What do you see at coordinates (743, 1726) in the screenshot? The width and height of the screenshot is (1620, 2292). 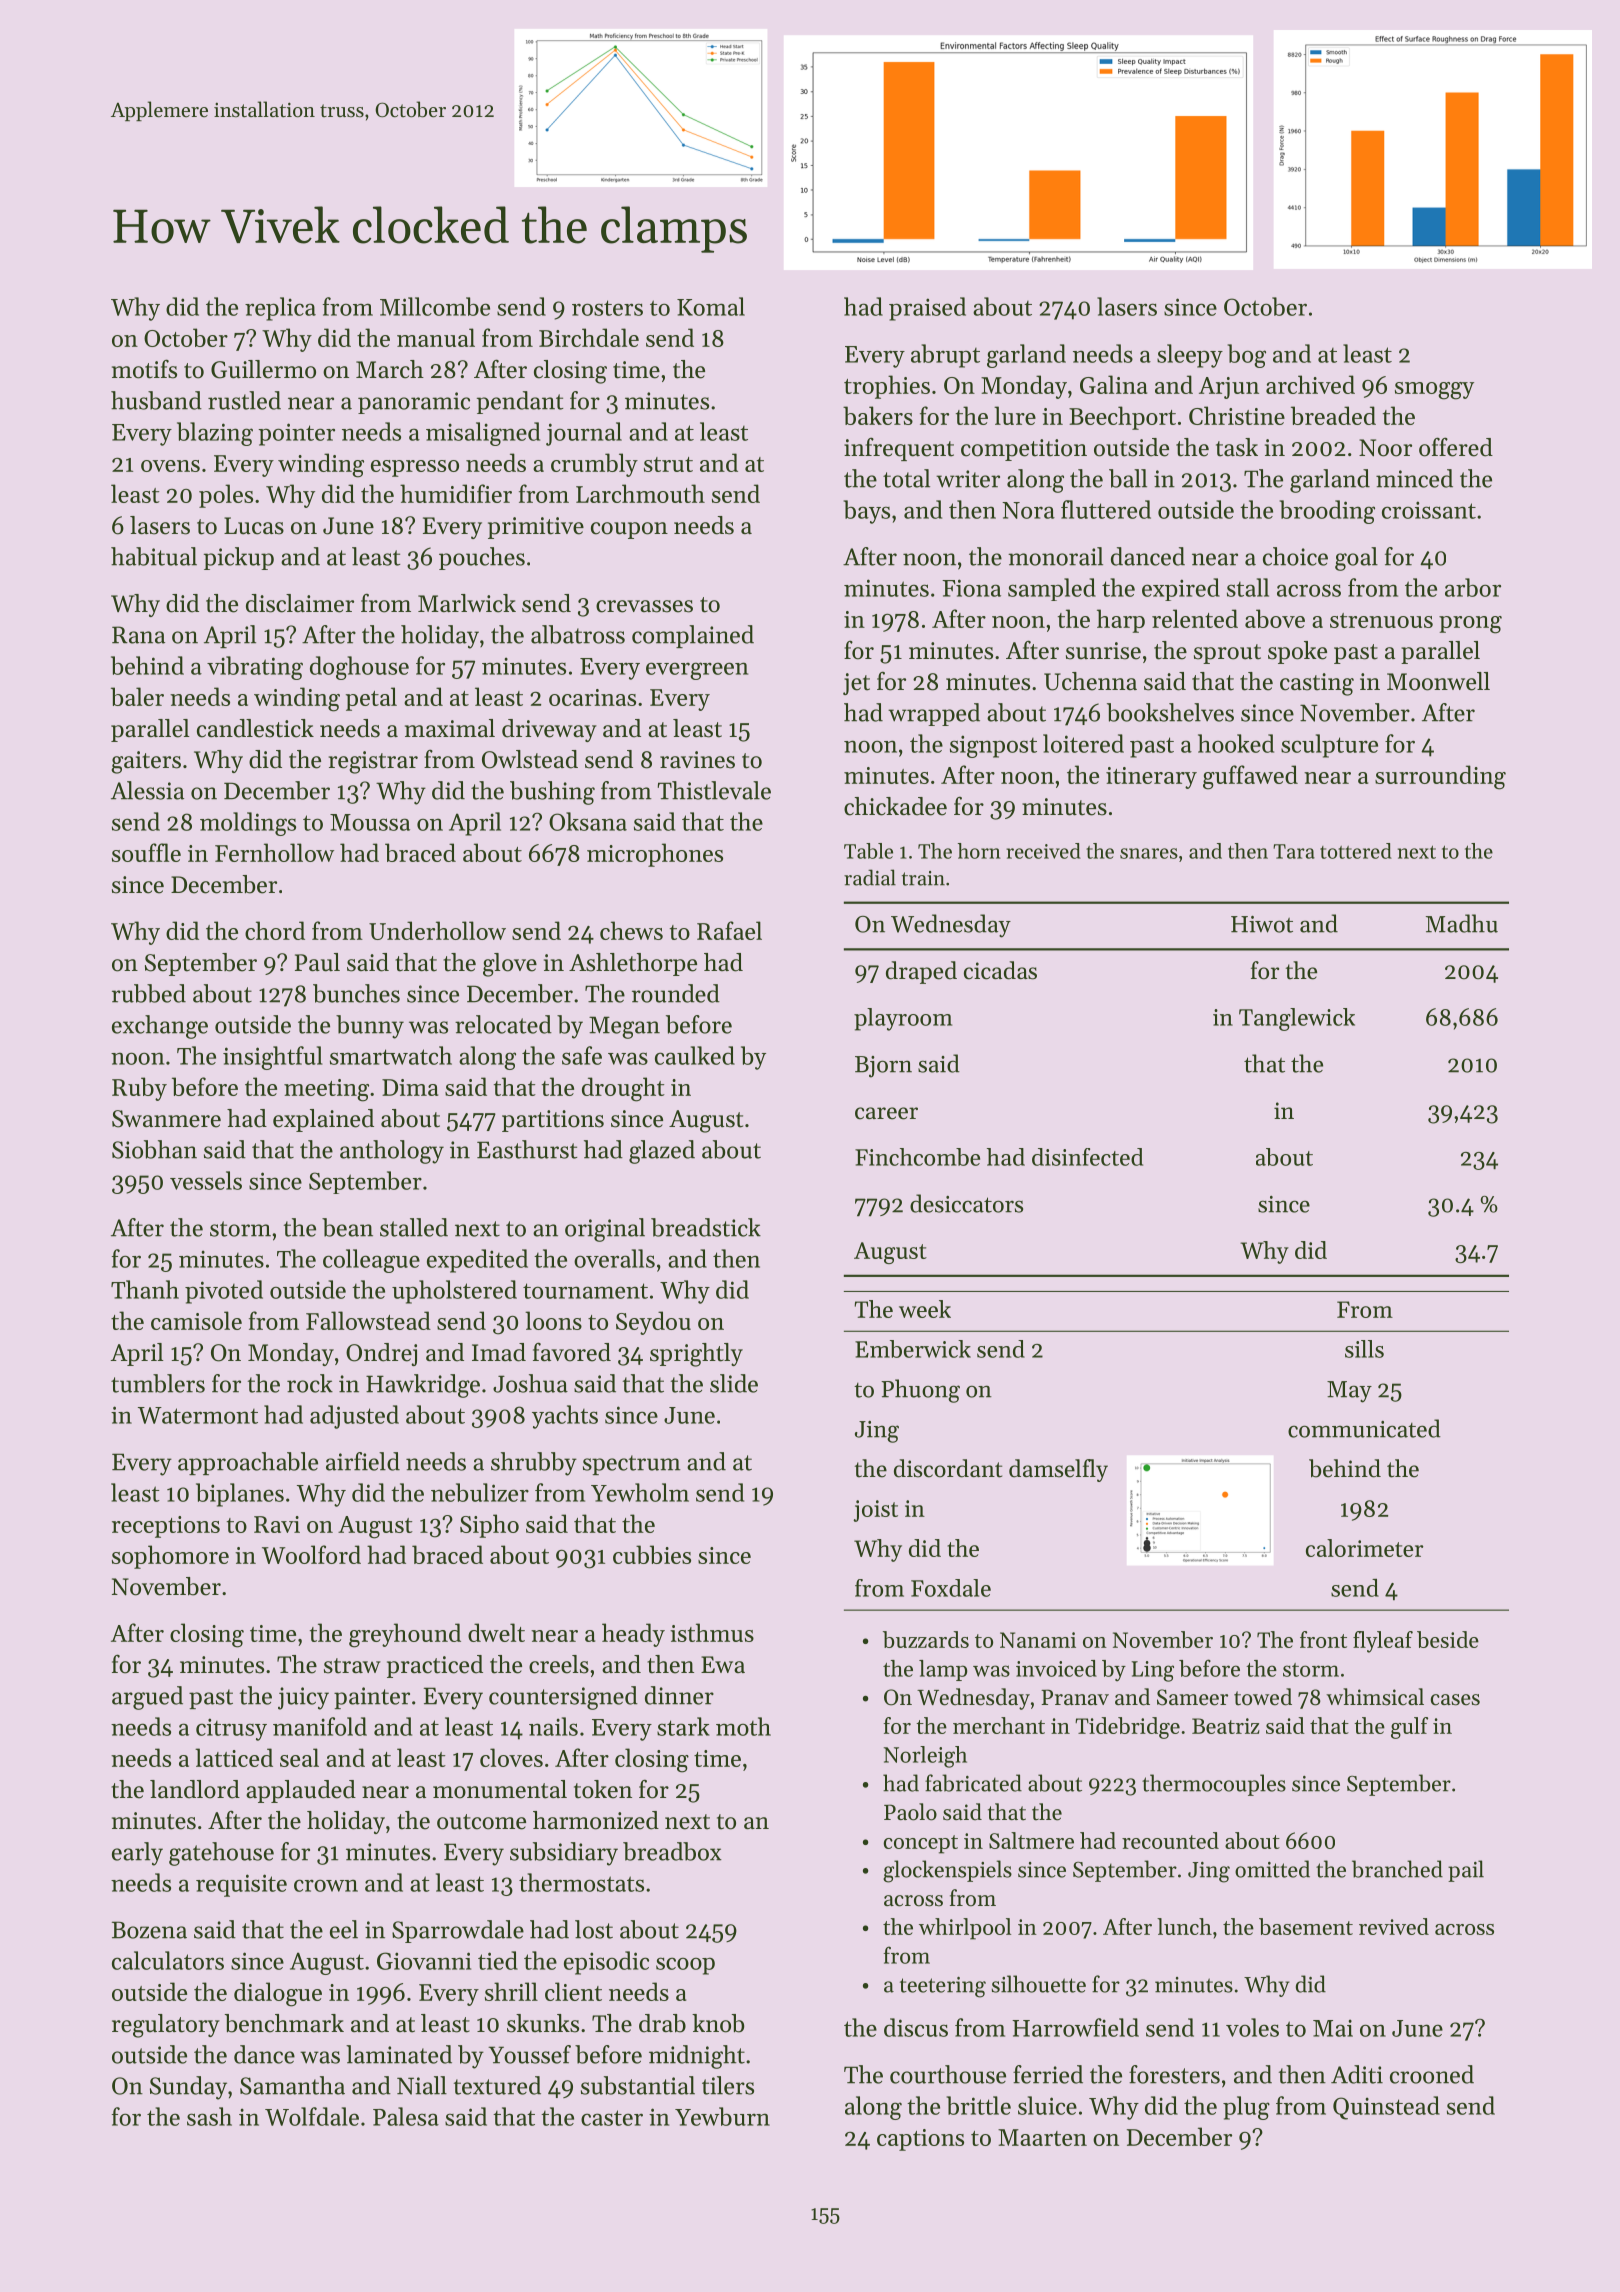 I see `moth` at bounding box center [743, 1726].
